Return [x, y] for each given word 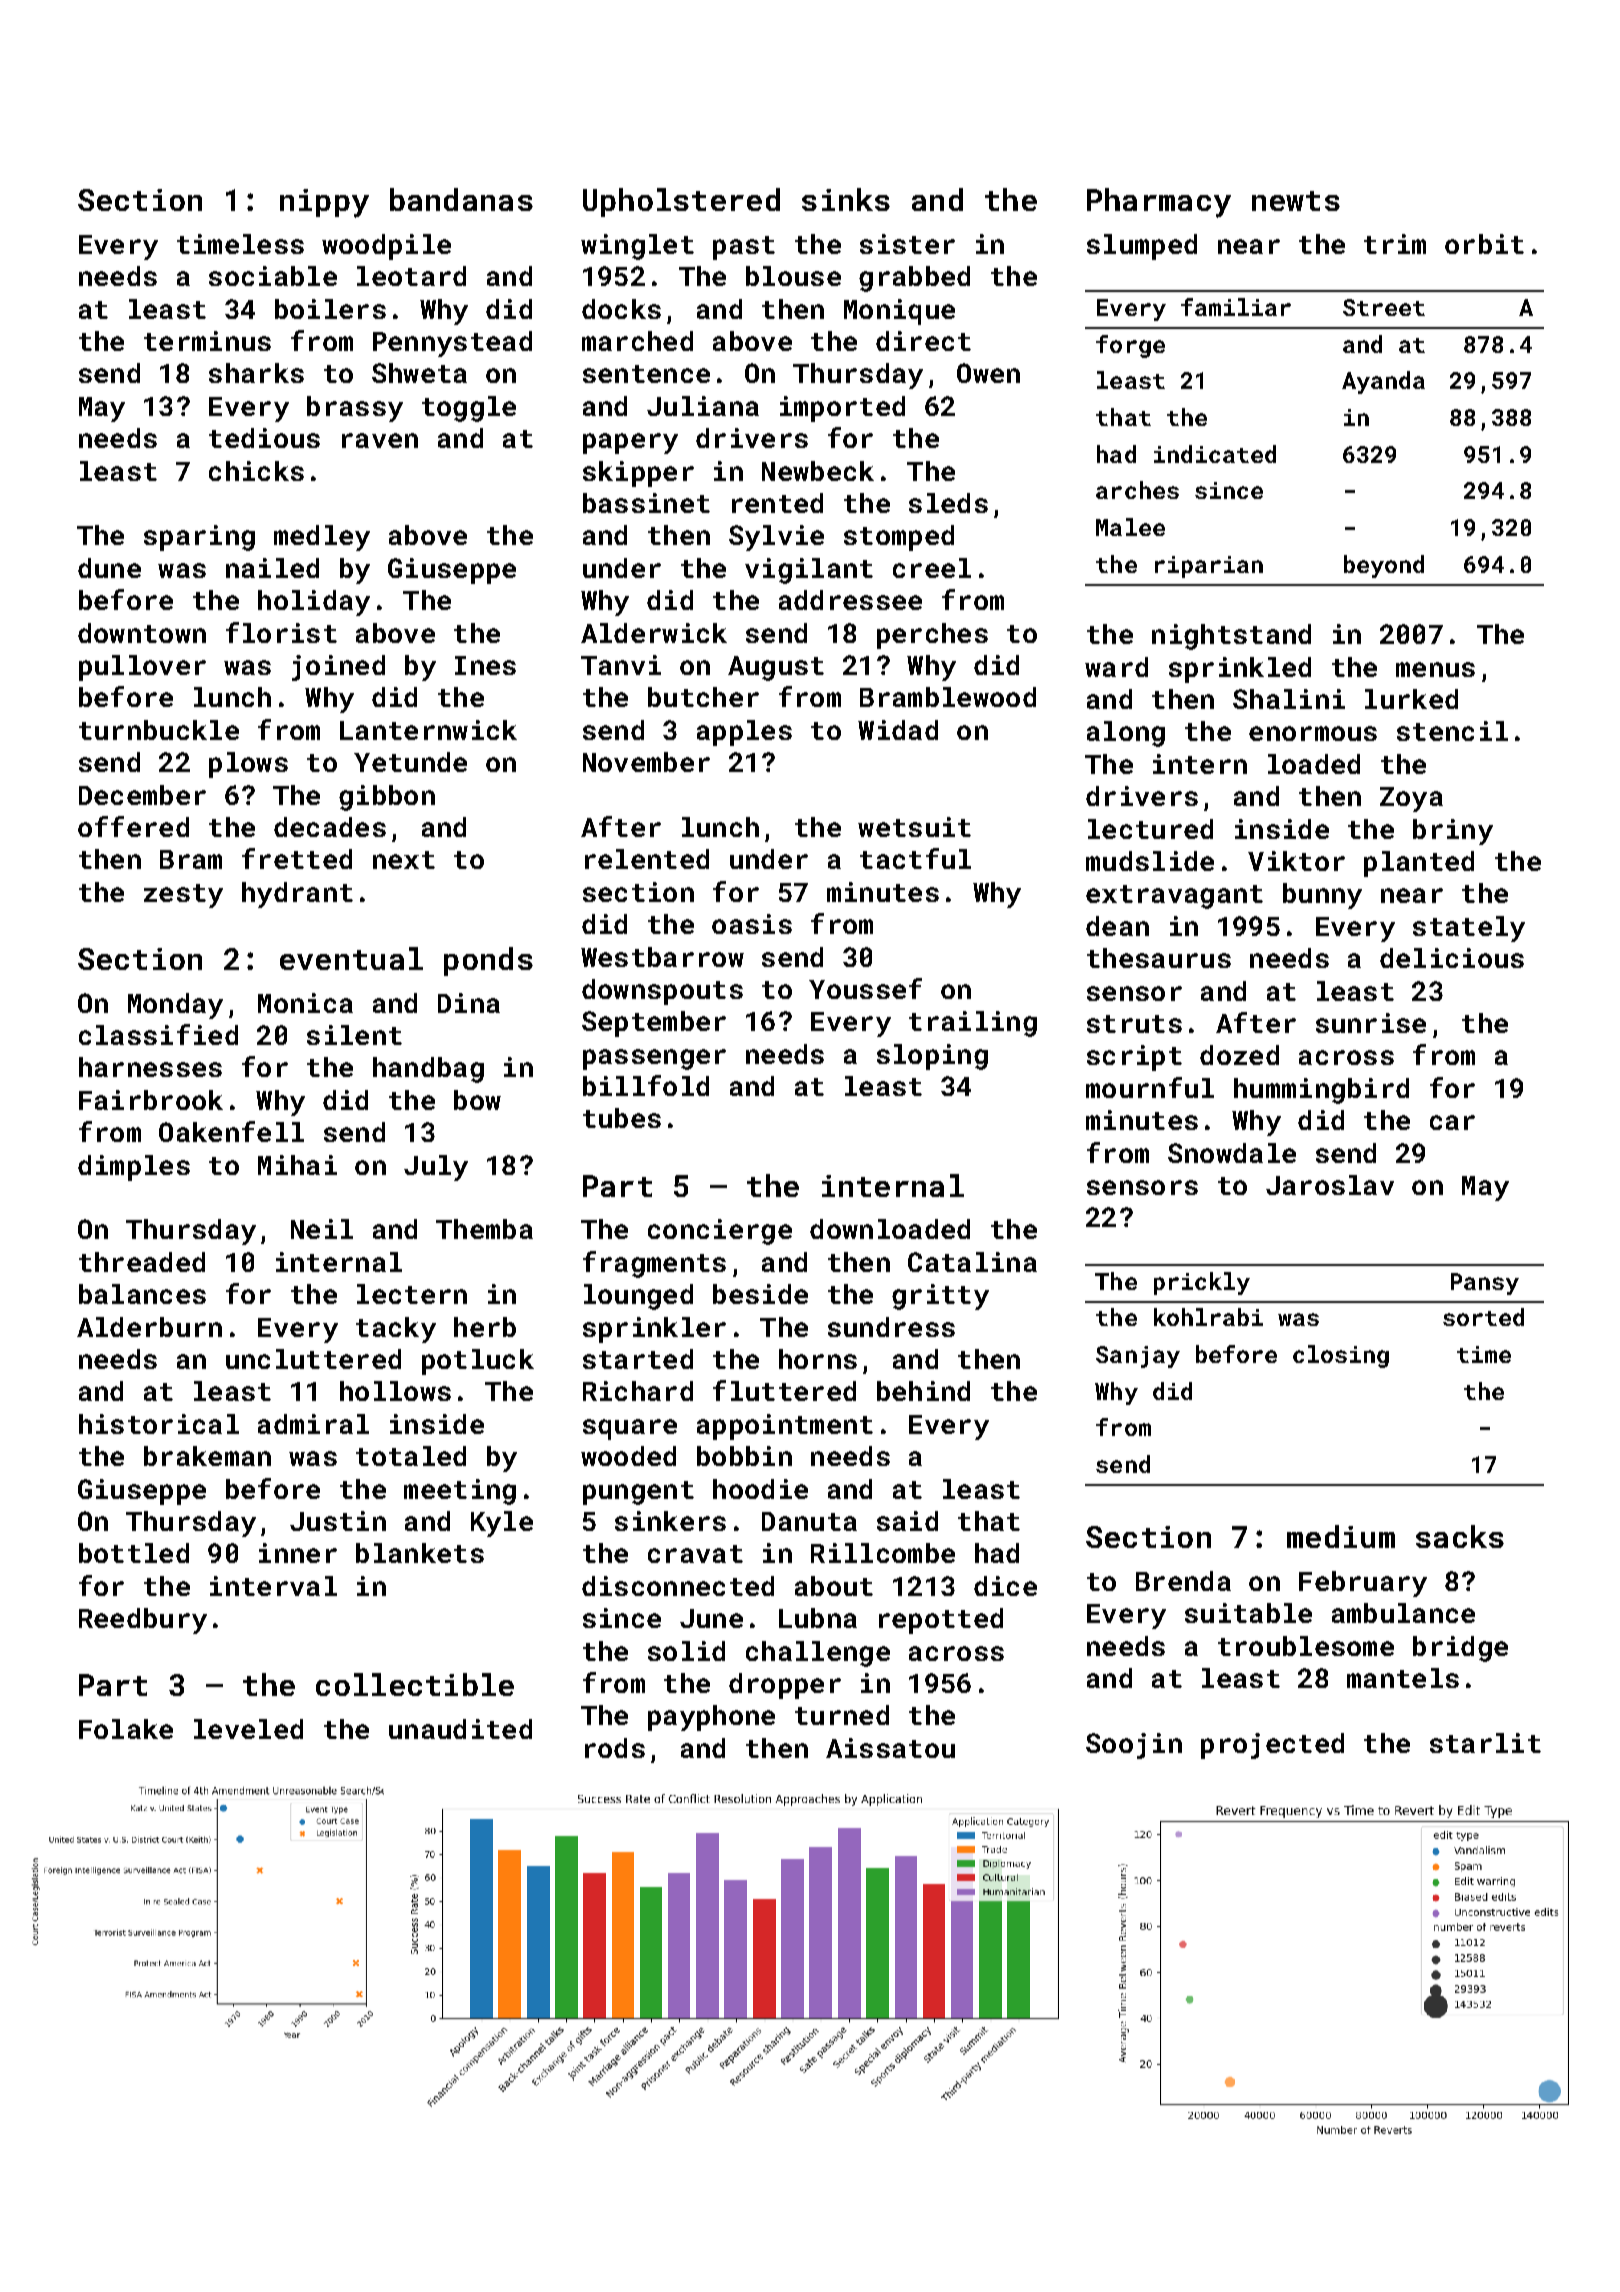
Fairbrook [151, 1100]
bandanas [461, 199]
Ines [485, 665]
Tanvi [621, 665]
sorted [1483, 1317]
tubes [622, 1118]
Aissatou [890, 1748]
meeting [460, 1492]
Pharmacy [1159, 203]
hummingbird [1321, 1091]
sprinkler [654, 1330]
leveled [248, 1729]
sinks [846, 199]
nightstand [1231, 637]
